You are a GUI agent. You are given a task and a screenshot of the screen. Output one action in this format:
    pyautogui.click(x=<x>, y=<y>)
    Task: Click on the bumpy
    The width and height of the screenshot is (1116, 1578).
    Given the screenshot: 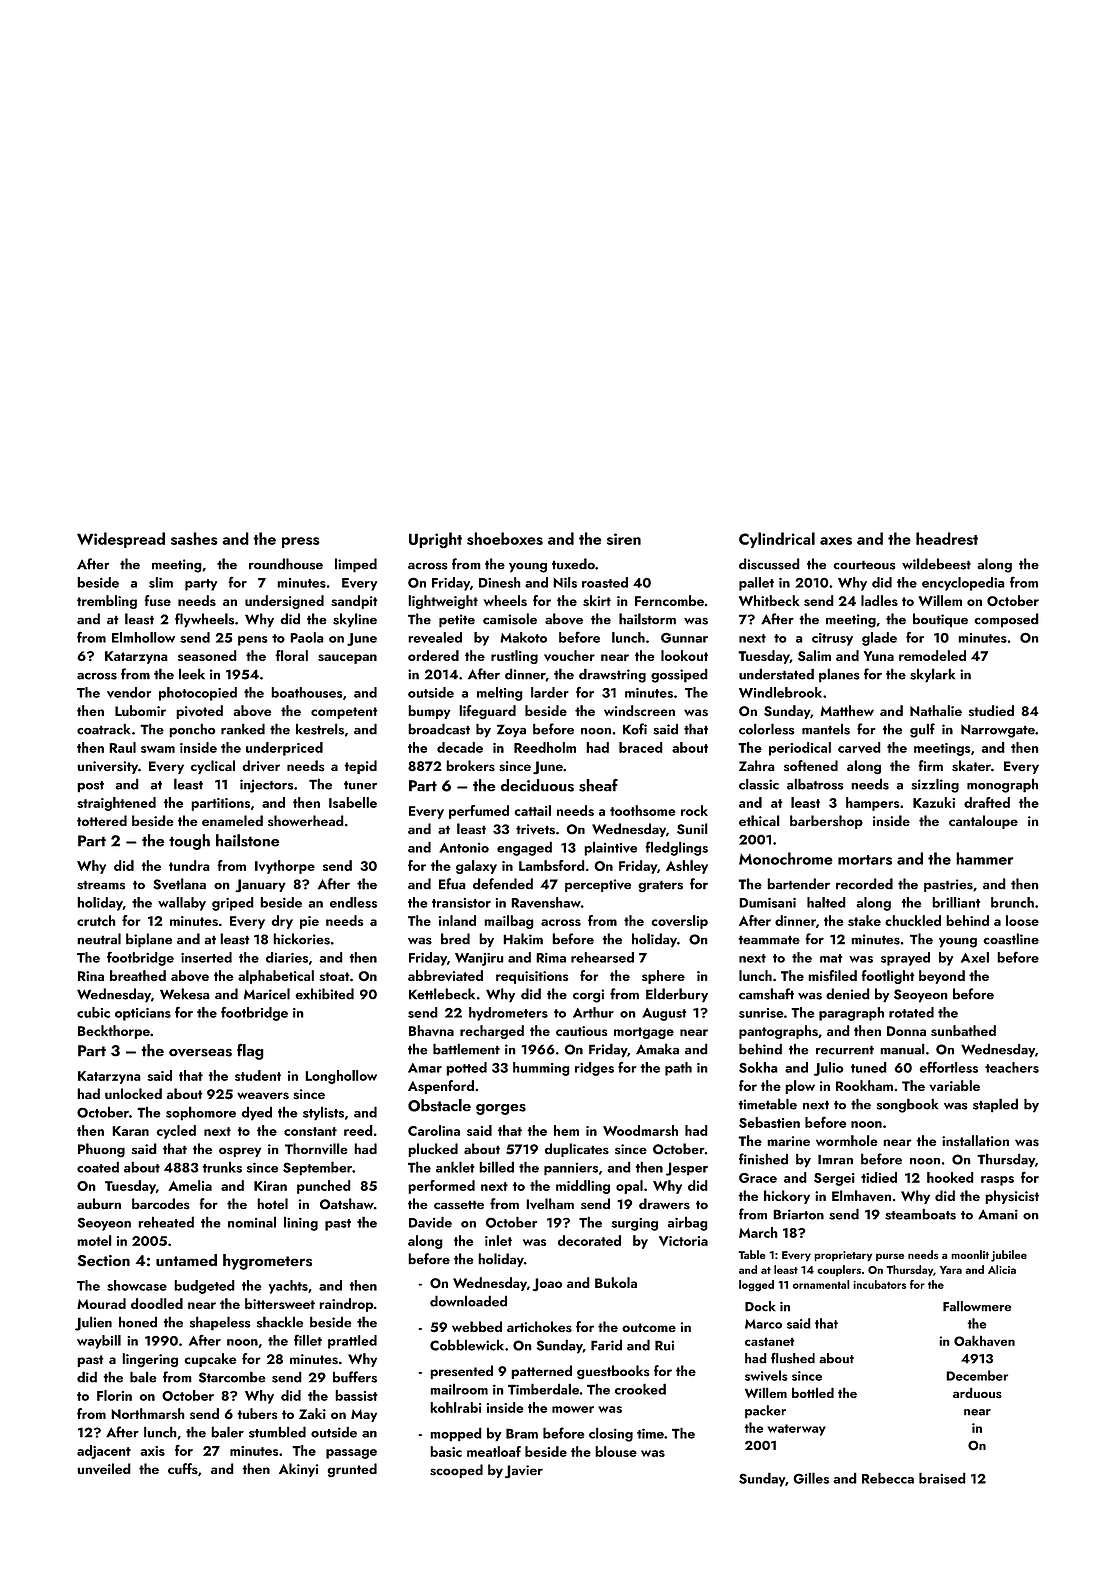 What is the action you would take?
    pyautogui.click(x=429, y=712)
